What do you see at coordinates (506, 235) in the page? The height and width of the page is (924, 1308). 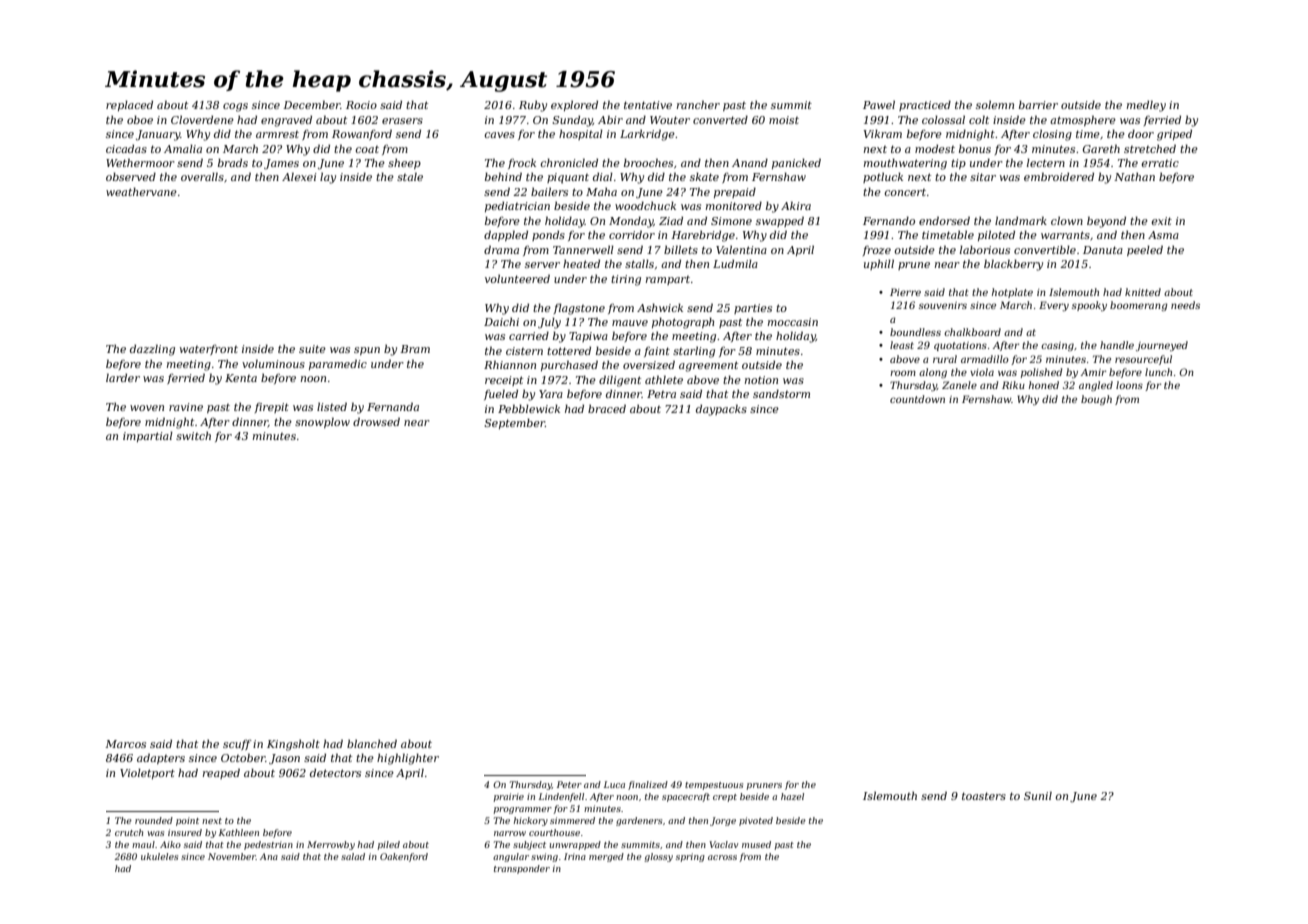 I see `dappled` at bounding box center [506, 235].
